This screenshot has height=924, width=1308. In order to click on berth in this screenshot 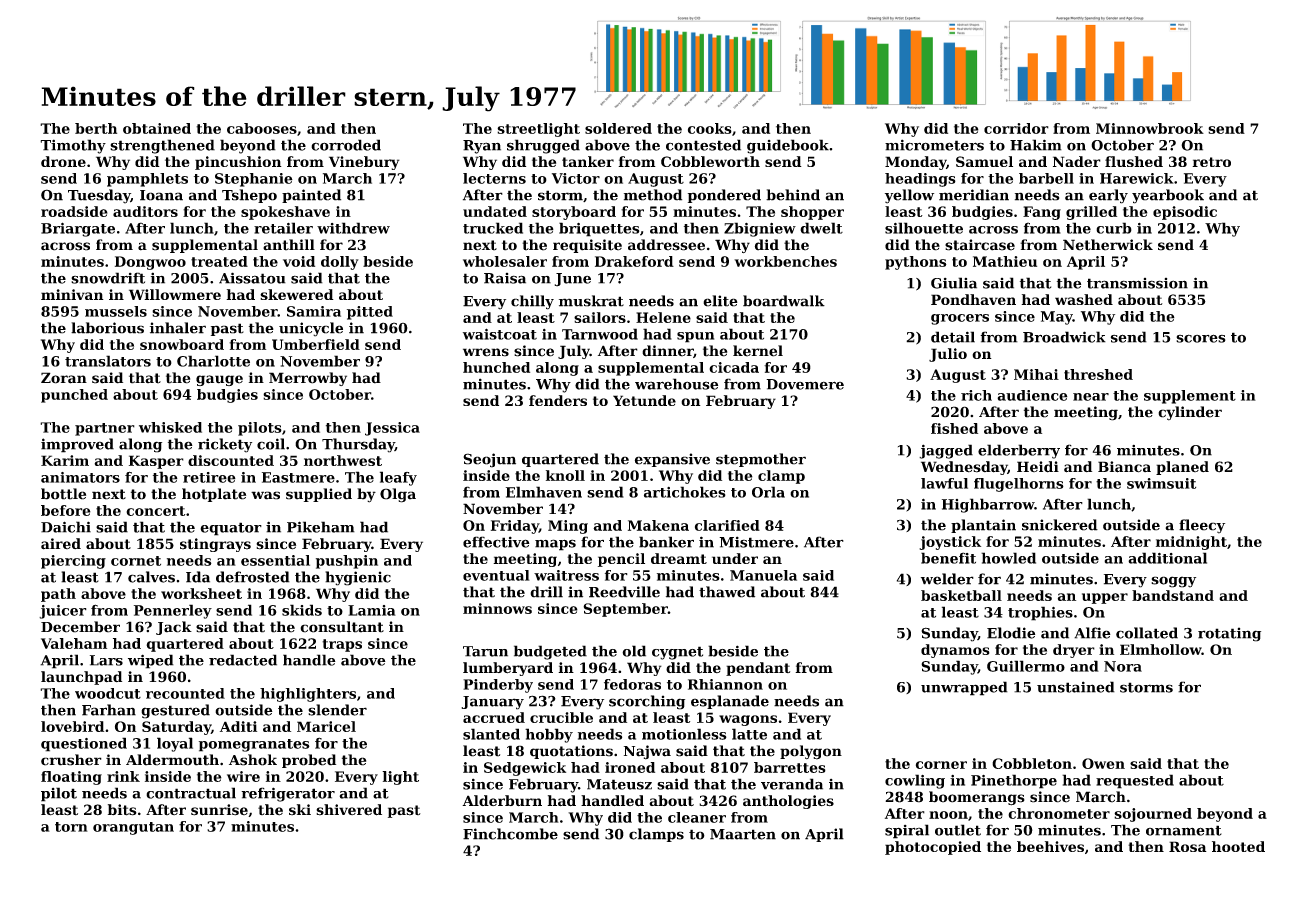, I will do `click(96, 128)`.
